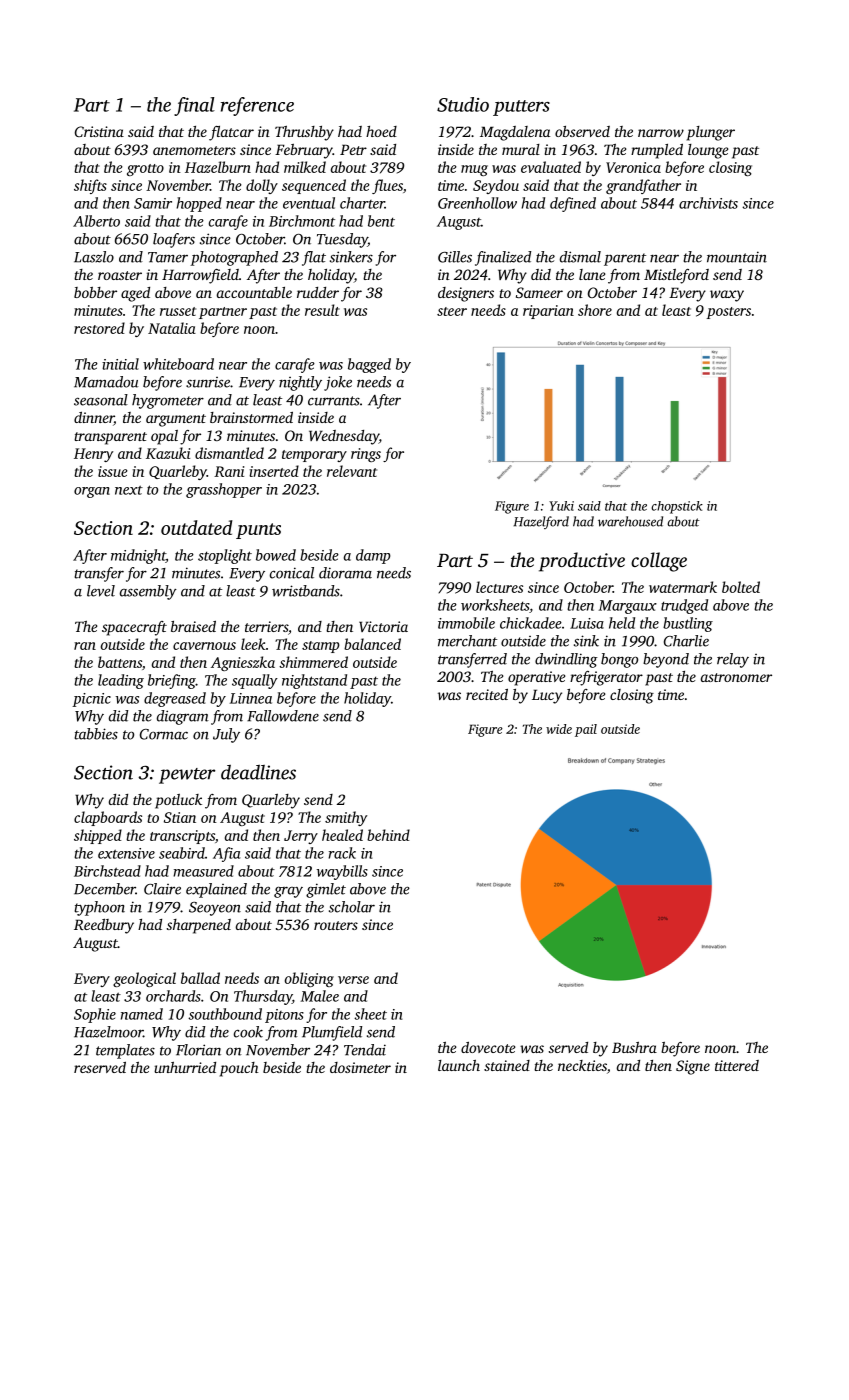  Describe the element at coordinates (736, 677) in the document. I see `astronomer` at that location.
